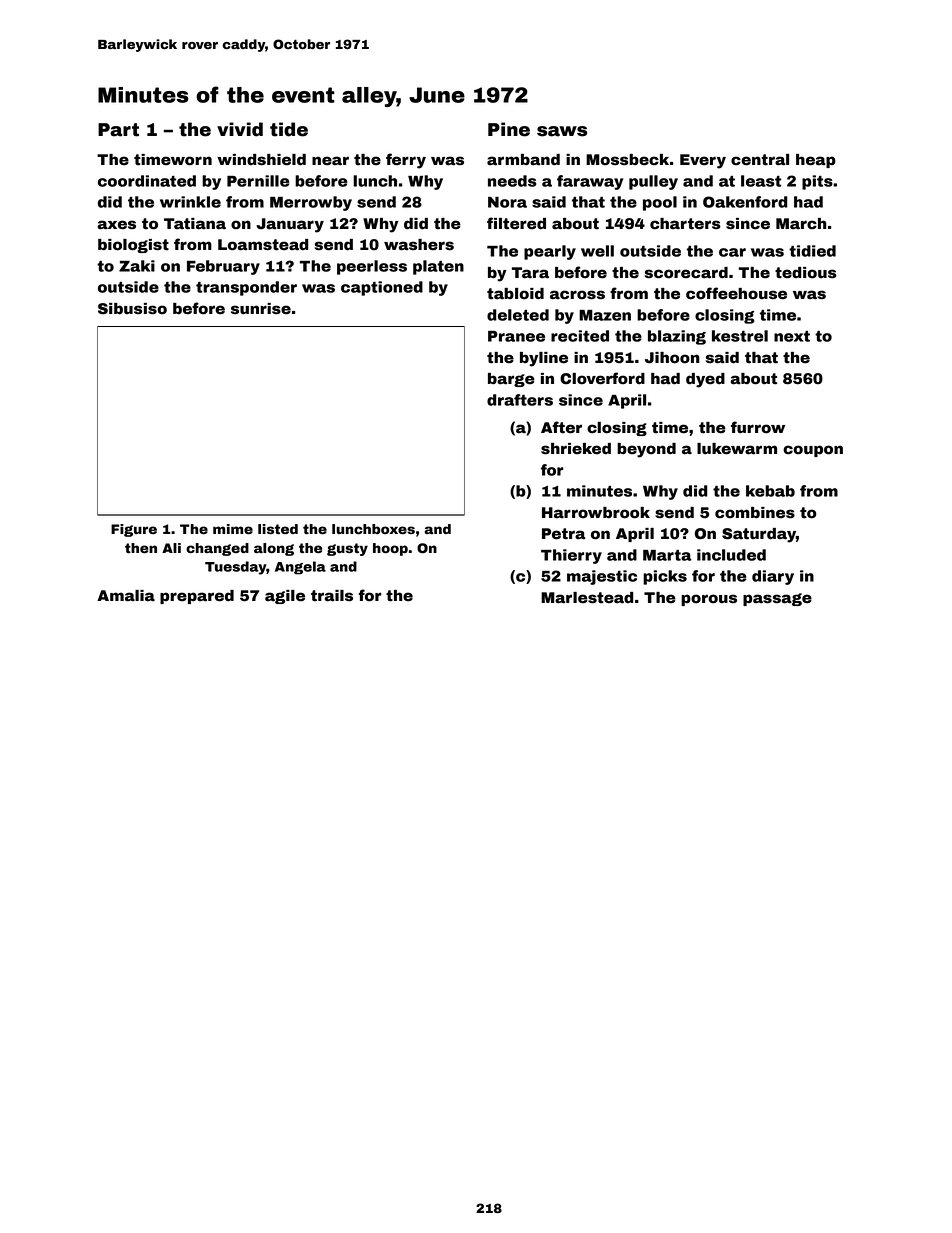 This screenshot has height=1233, width=952. Describe the element at coordinates (126, 596) in the screenshot. I see `Amalia` at that location.
